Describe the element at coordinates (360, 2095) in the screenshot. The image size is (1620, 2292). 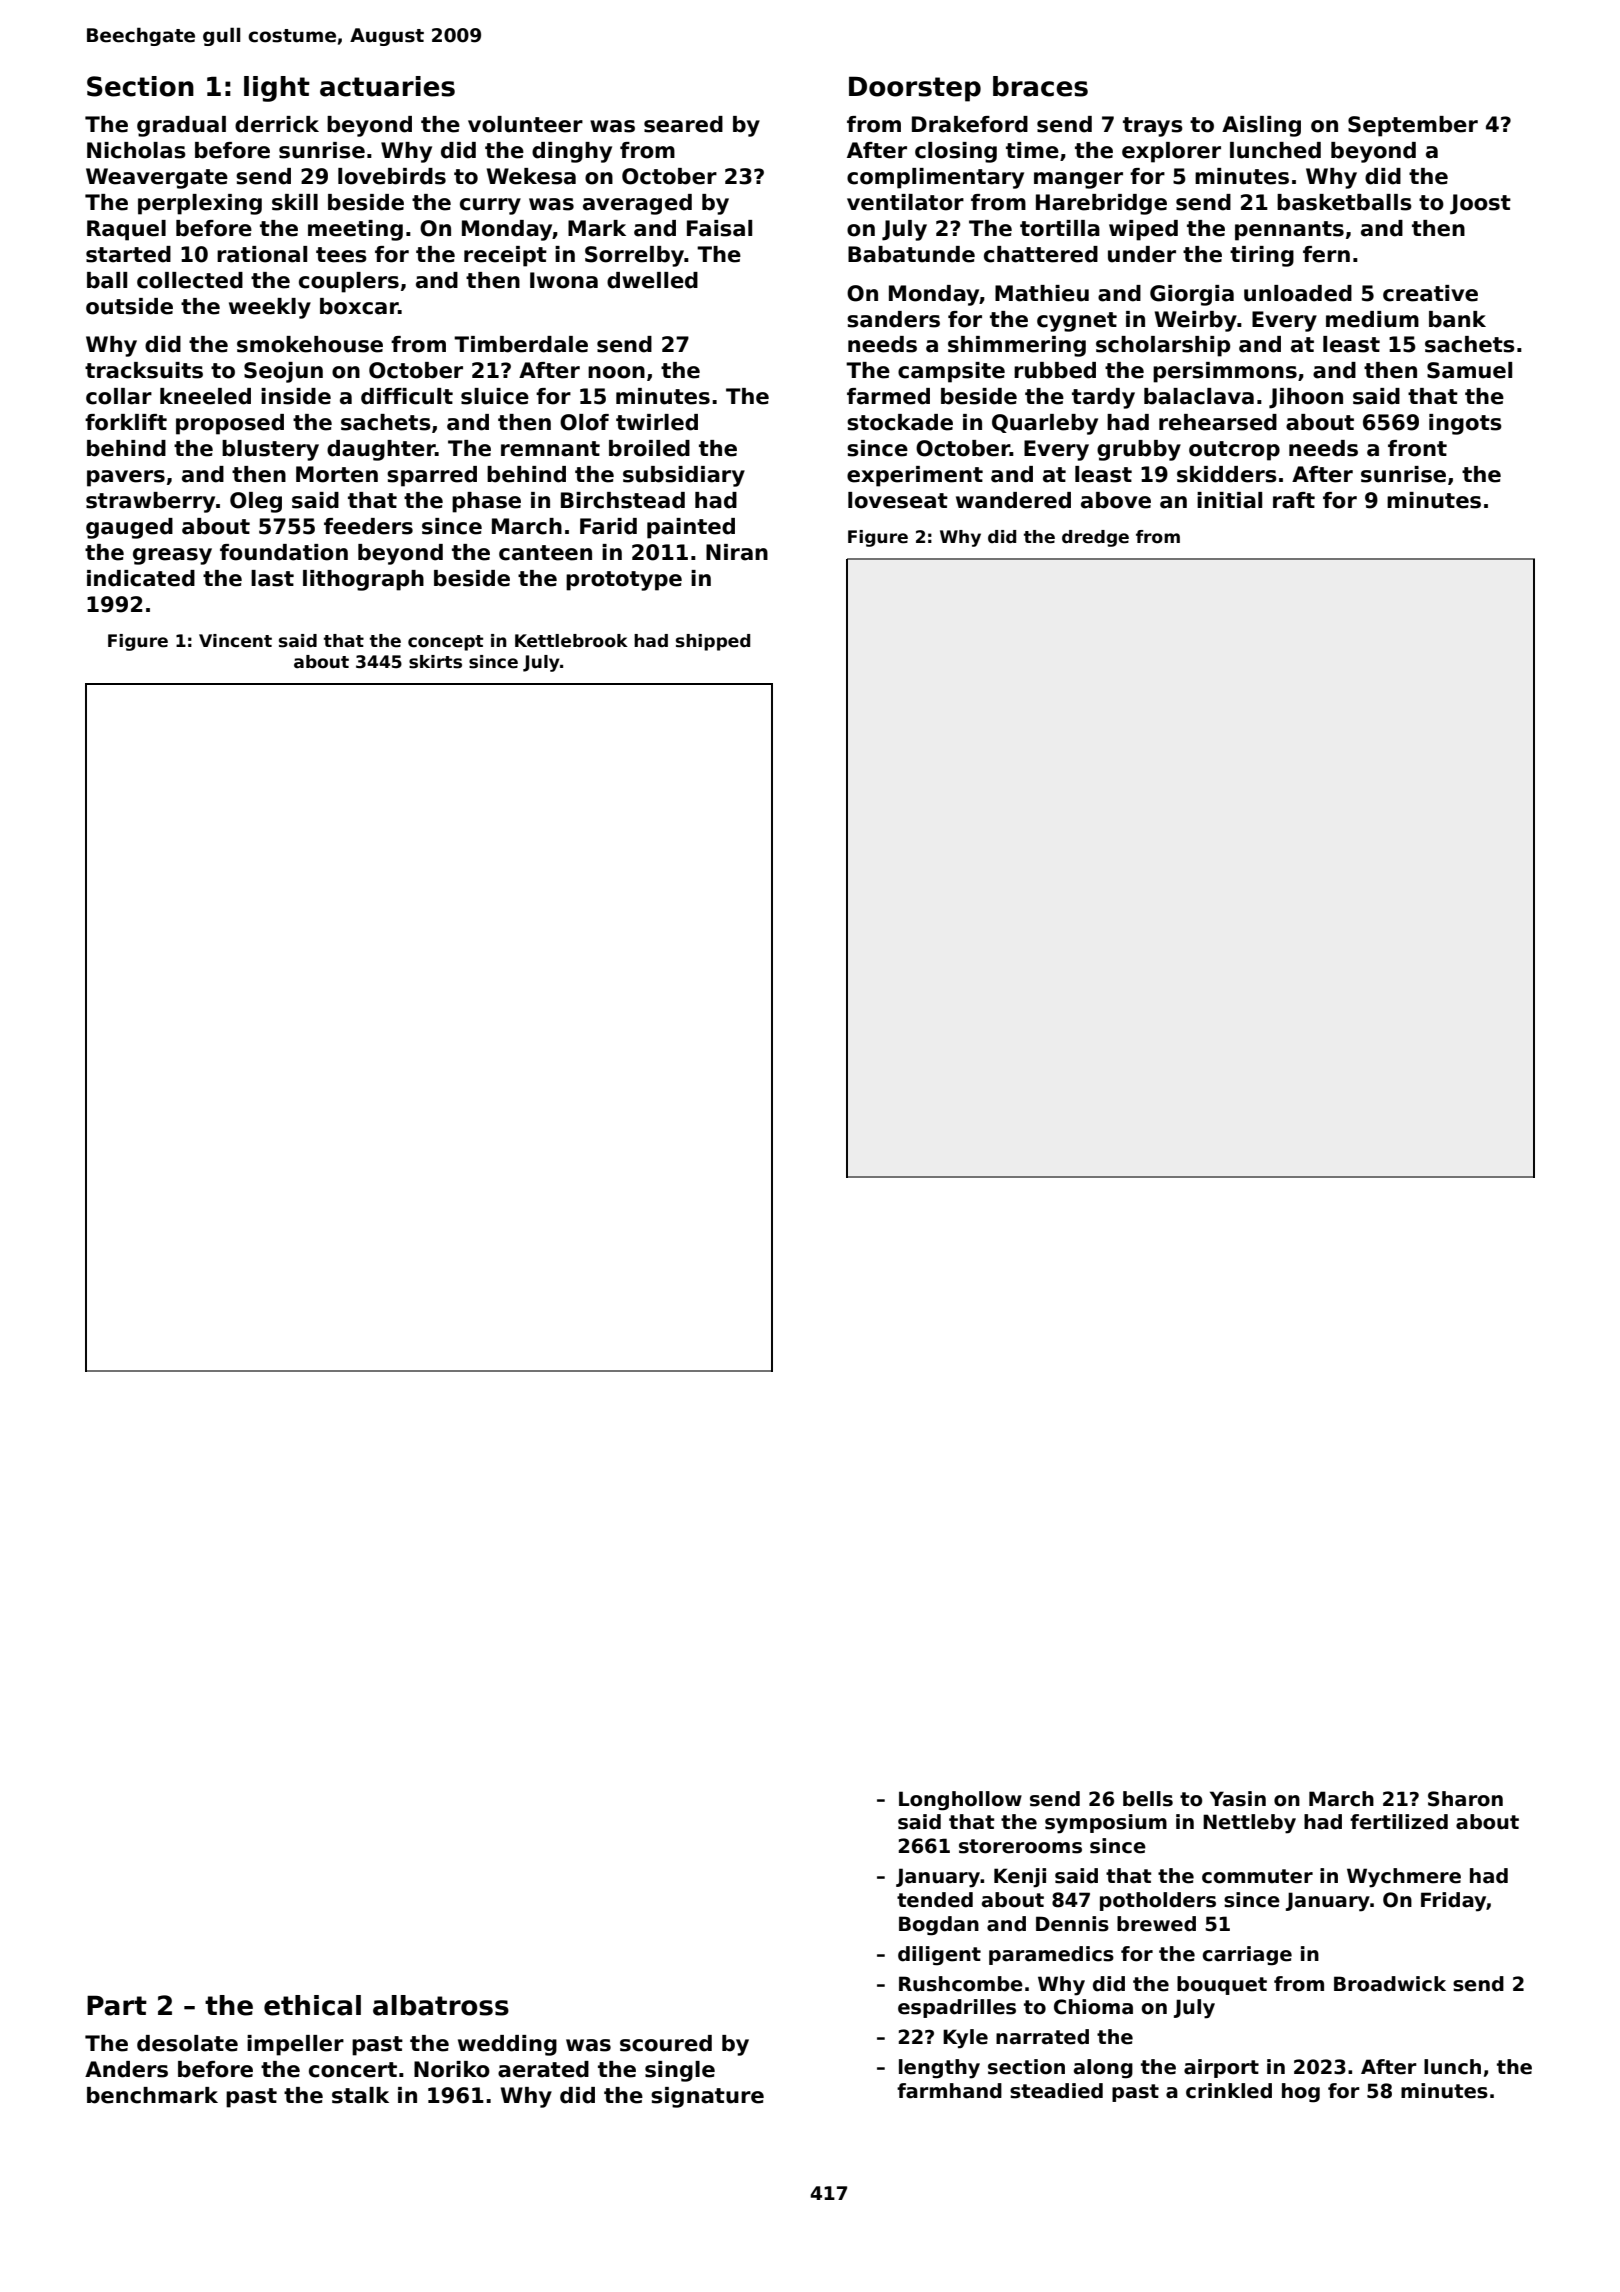
I see `stalk` at that location.
